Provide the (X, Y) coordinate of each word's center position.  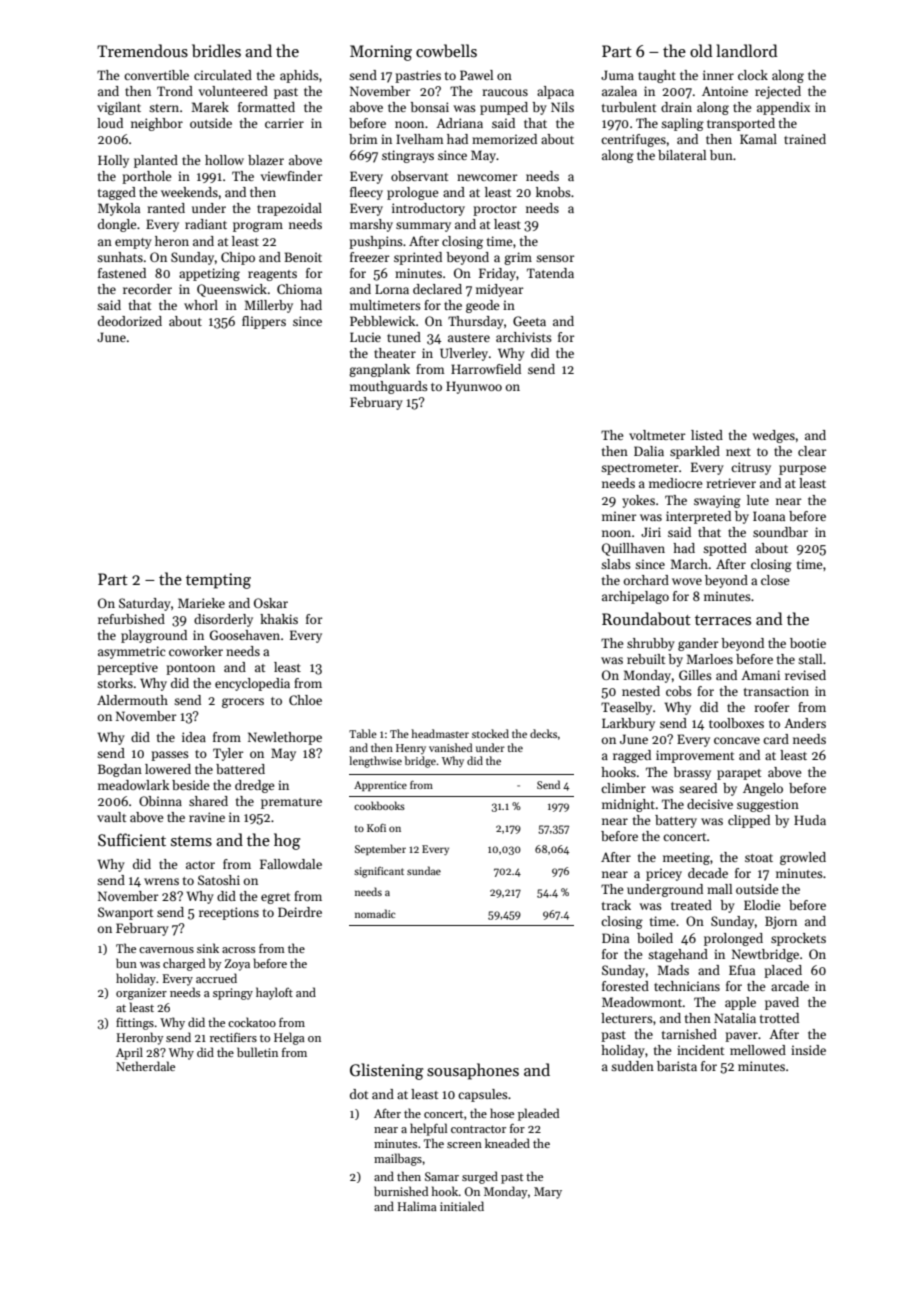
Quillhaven (633, 549)
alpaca (555, 92)
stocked (490, 733)
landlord (746, 50)
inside (808, 1050)
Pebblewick (383, 321)
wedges (773, 436)
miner (619, 516)
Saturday (145, 604)
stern (164, 108)
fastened (122, 273)
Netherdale (145, 1066)
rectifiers (233, 1037)
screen (464, 1145)
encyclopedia (252, 684)
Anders (805, 723)
